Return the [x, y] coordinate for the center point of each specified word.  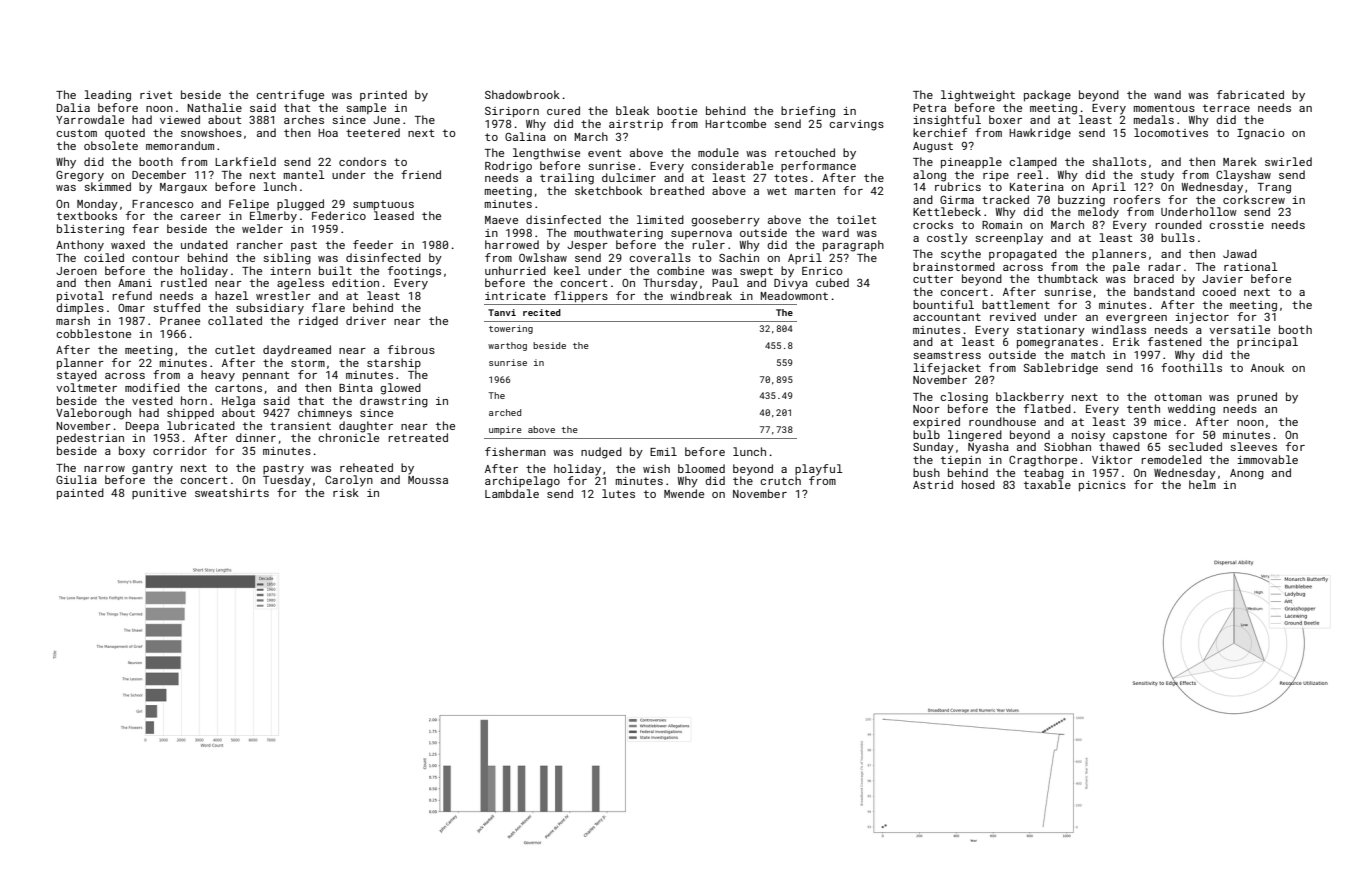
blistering [90, 230]
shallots [1119, 161]
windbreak [701, 295]
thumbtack [1067, 278]
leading [108, 96]
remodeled [1172, 459]
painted [80, 494]
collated [235, 320]
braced [1154, 278]
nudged [601, 453]
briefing [808, 112]
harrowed [512, 244]
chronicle [348, 437]
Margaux [183, 188]
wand [1167, 94]
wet [777, 191]
